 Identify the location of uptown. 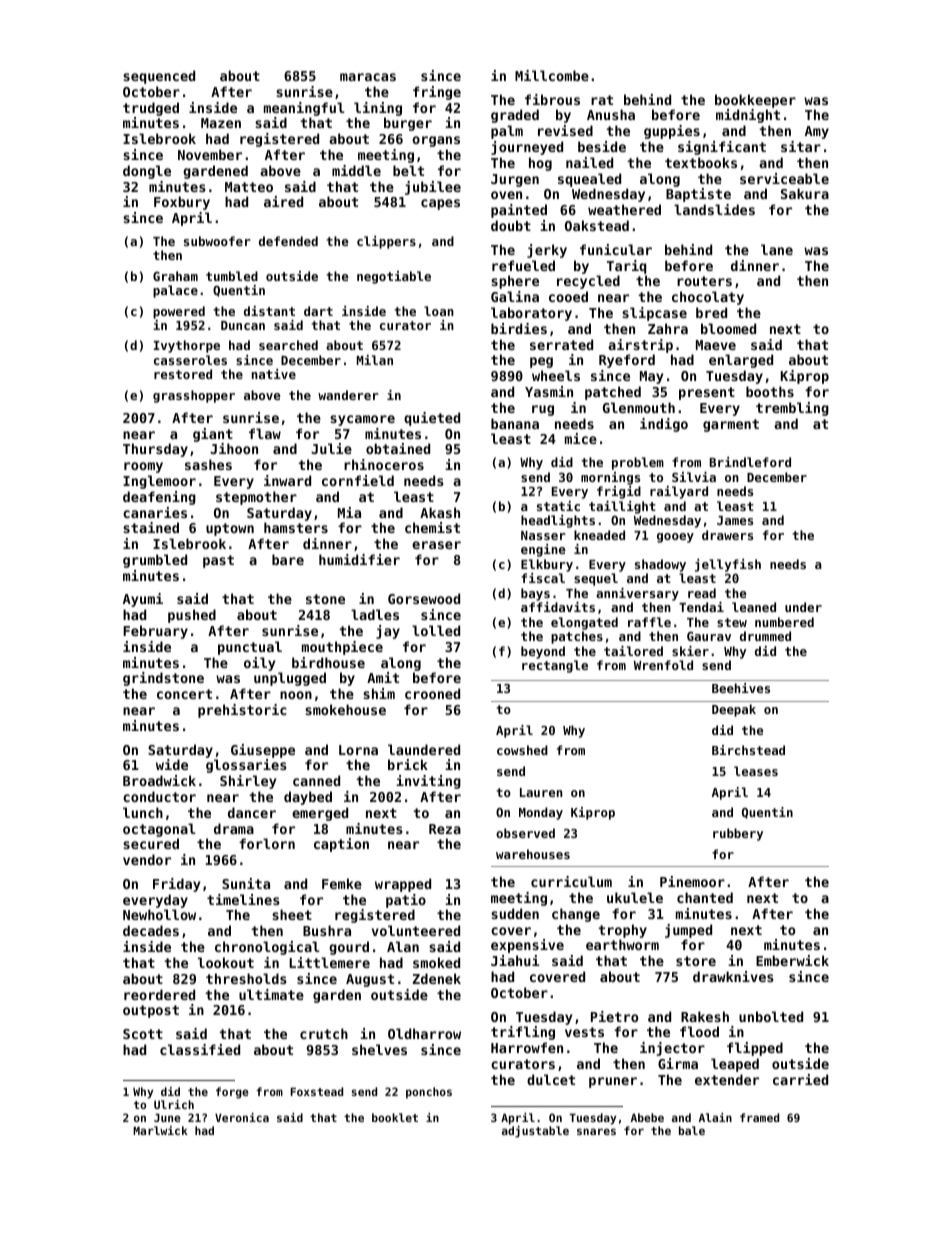
(230, 529).
